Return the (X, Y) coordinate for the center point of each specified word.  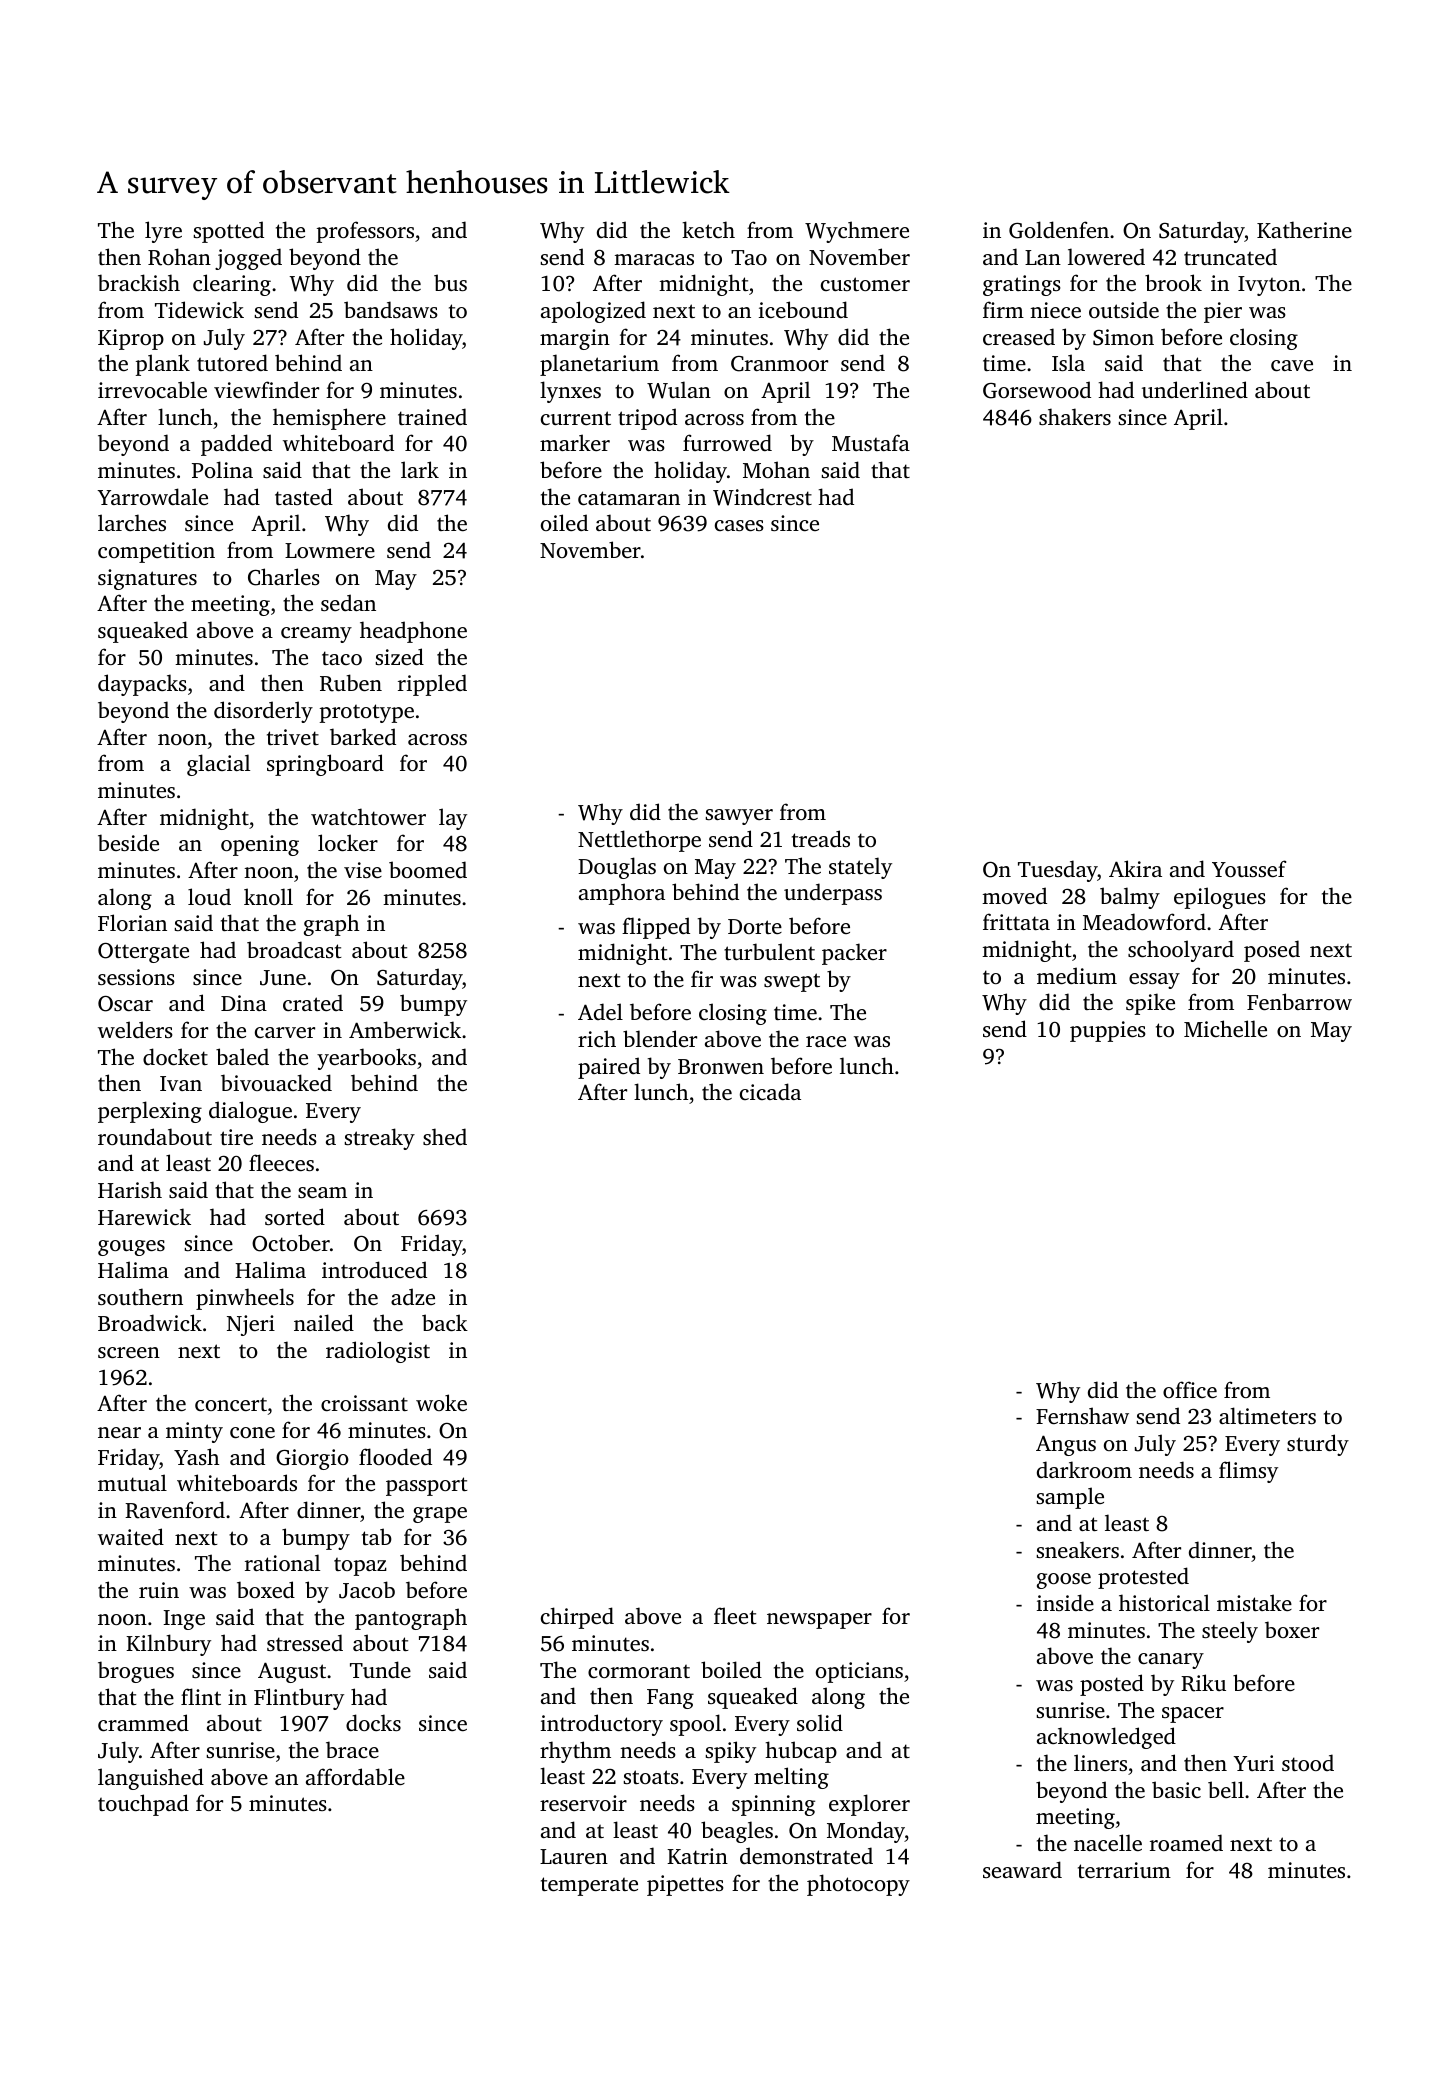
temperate (589, 1886)
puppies (1108, 1031)
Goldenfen (1059, 230)
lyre (163, 232)
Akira (1135, 868)
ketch (708, 229)
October (291, 1243)
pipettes (685, 1885)
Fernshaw (1082, 1415)
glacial (218, 765)
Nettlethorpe (639, 841)
